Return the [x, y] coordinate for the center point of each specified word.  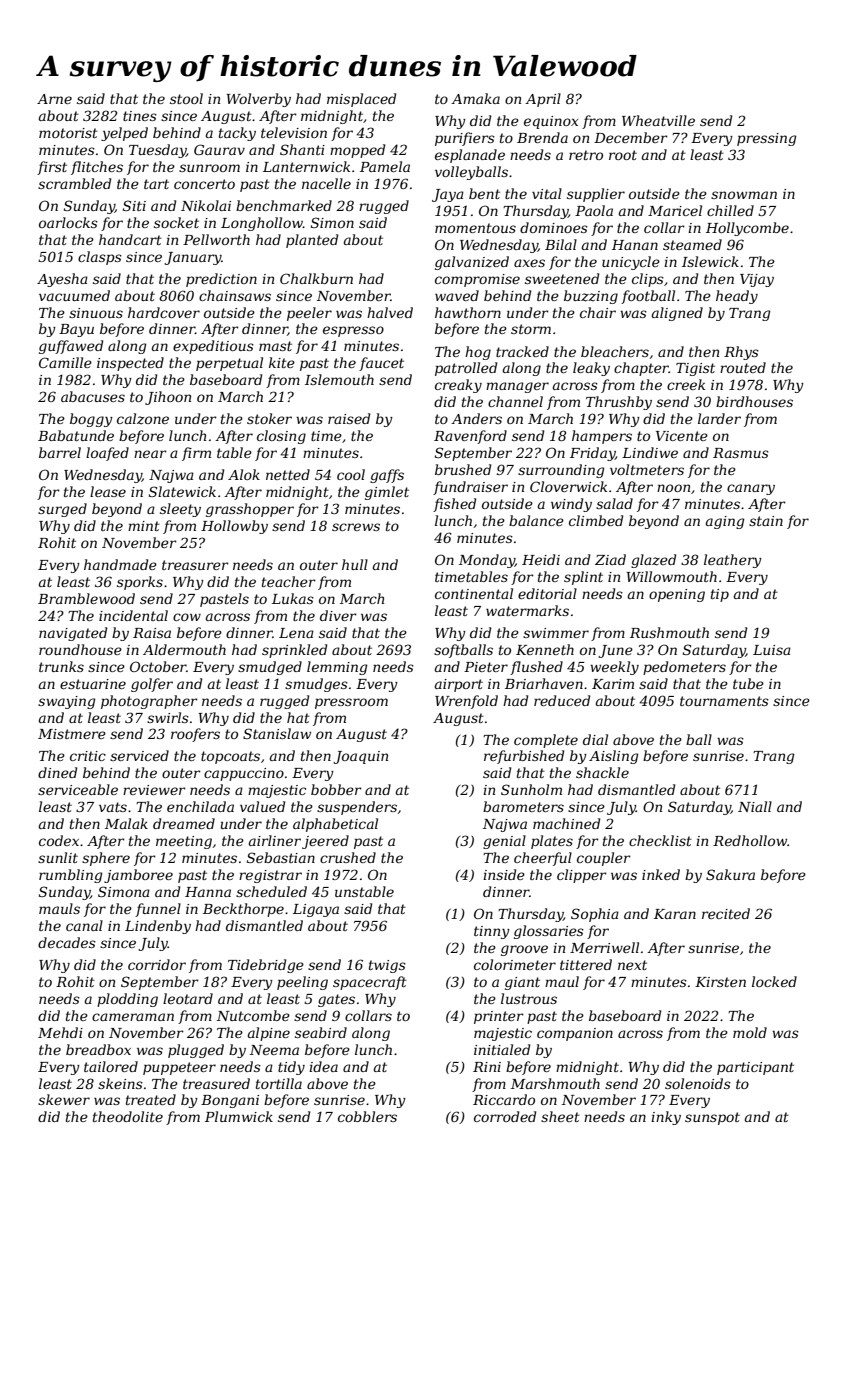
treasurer [195, 565]
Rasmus [741, 453]
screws [356, 527]
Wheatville [658, 120]
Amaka [475, 98]
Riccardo [504, 1099]
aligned [677, 314]
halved [390, 312]
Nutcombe [253, 1015]
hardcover [164, 312]
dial [595, 739]
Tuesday [157, 151]
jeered [325, 842]
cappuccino [244, 774]
